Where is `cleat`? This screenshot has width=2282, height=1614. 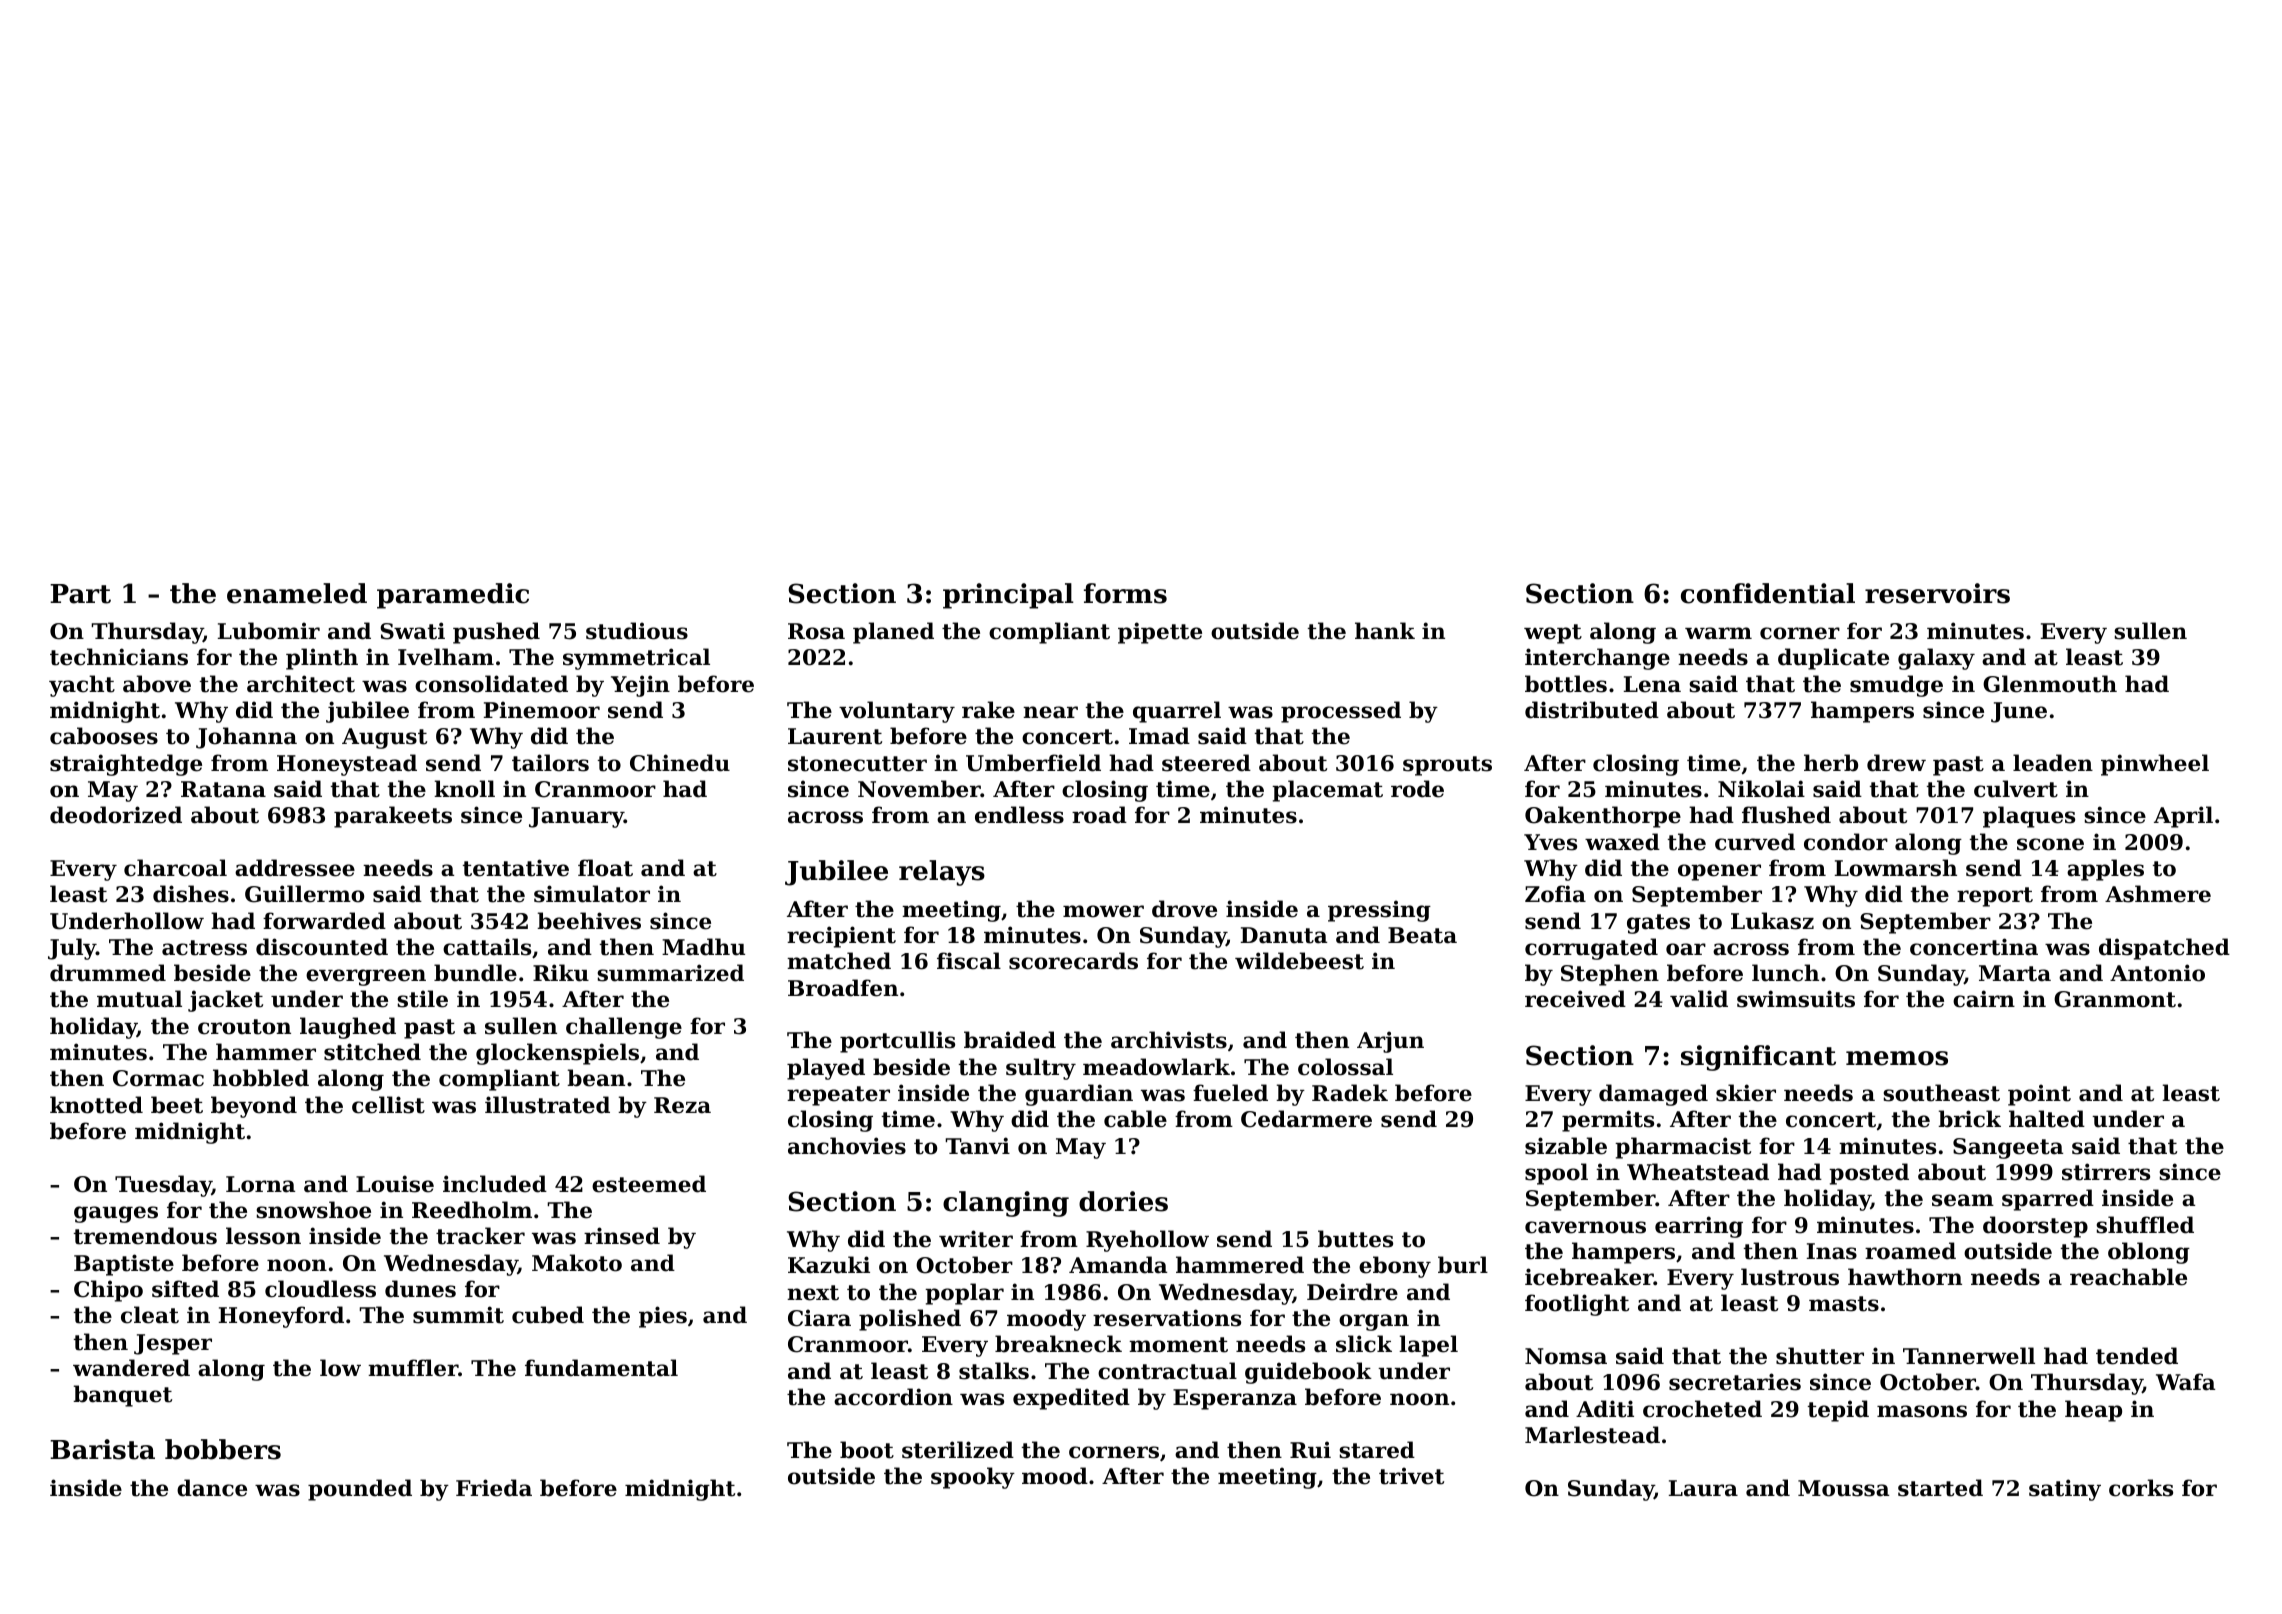
cleat is located at coordinates (150, 1315).
